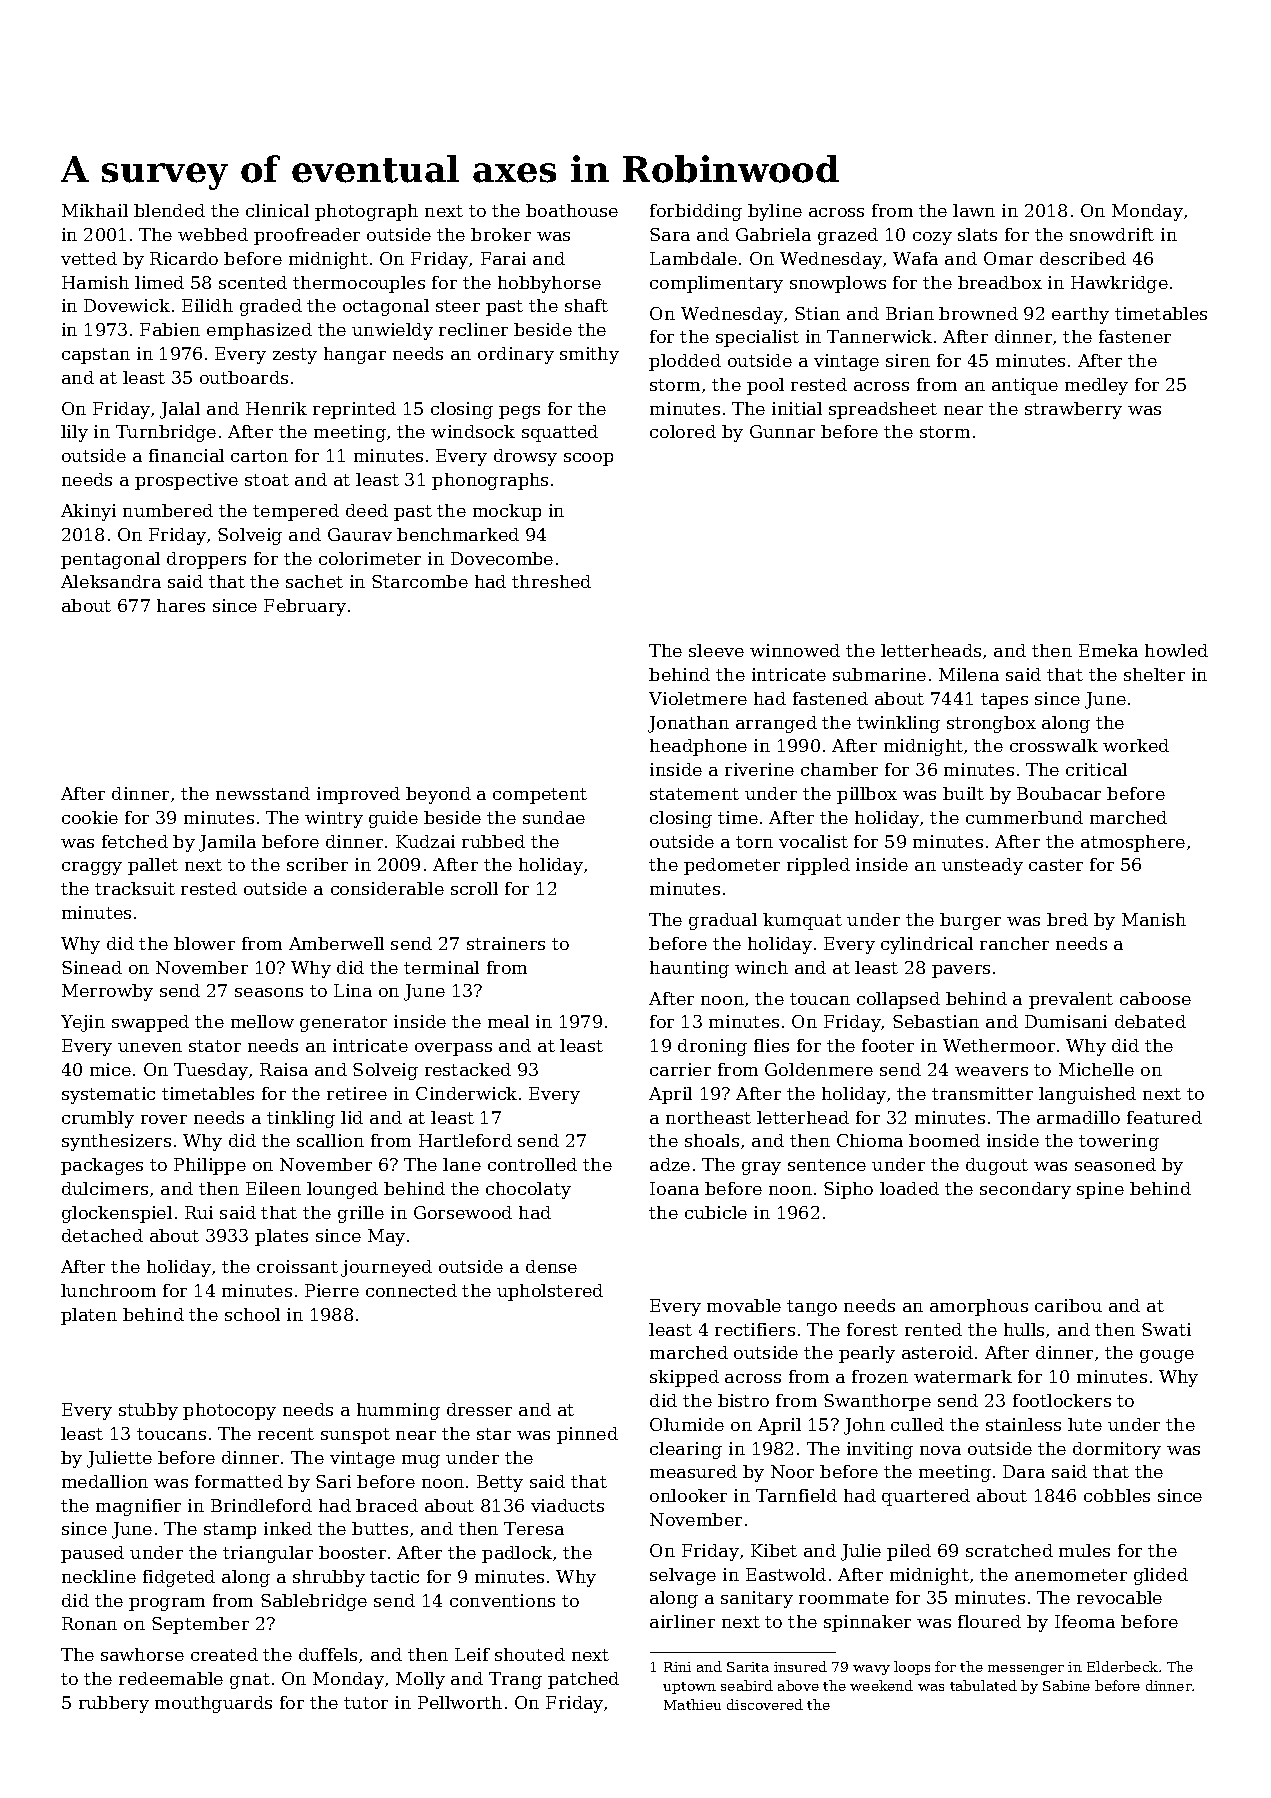  What do you see at coordinates (179, 1578) in the screenshot?
I see `fidgeted` at bounding box center [179, 1578].
